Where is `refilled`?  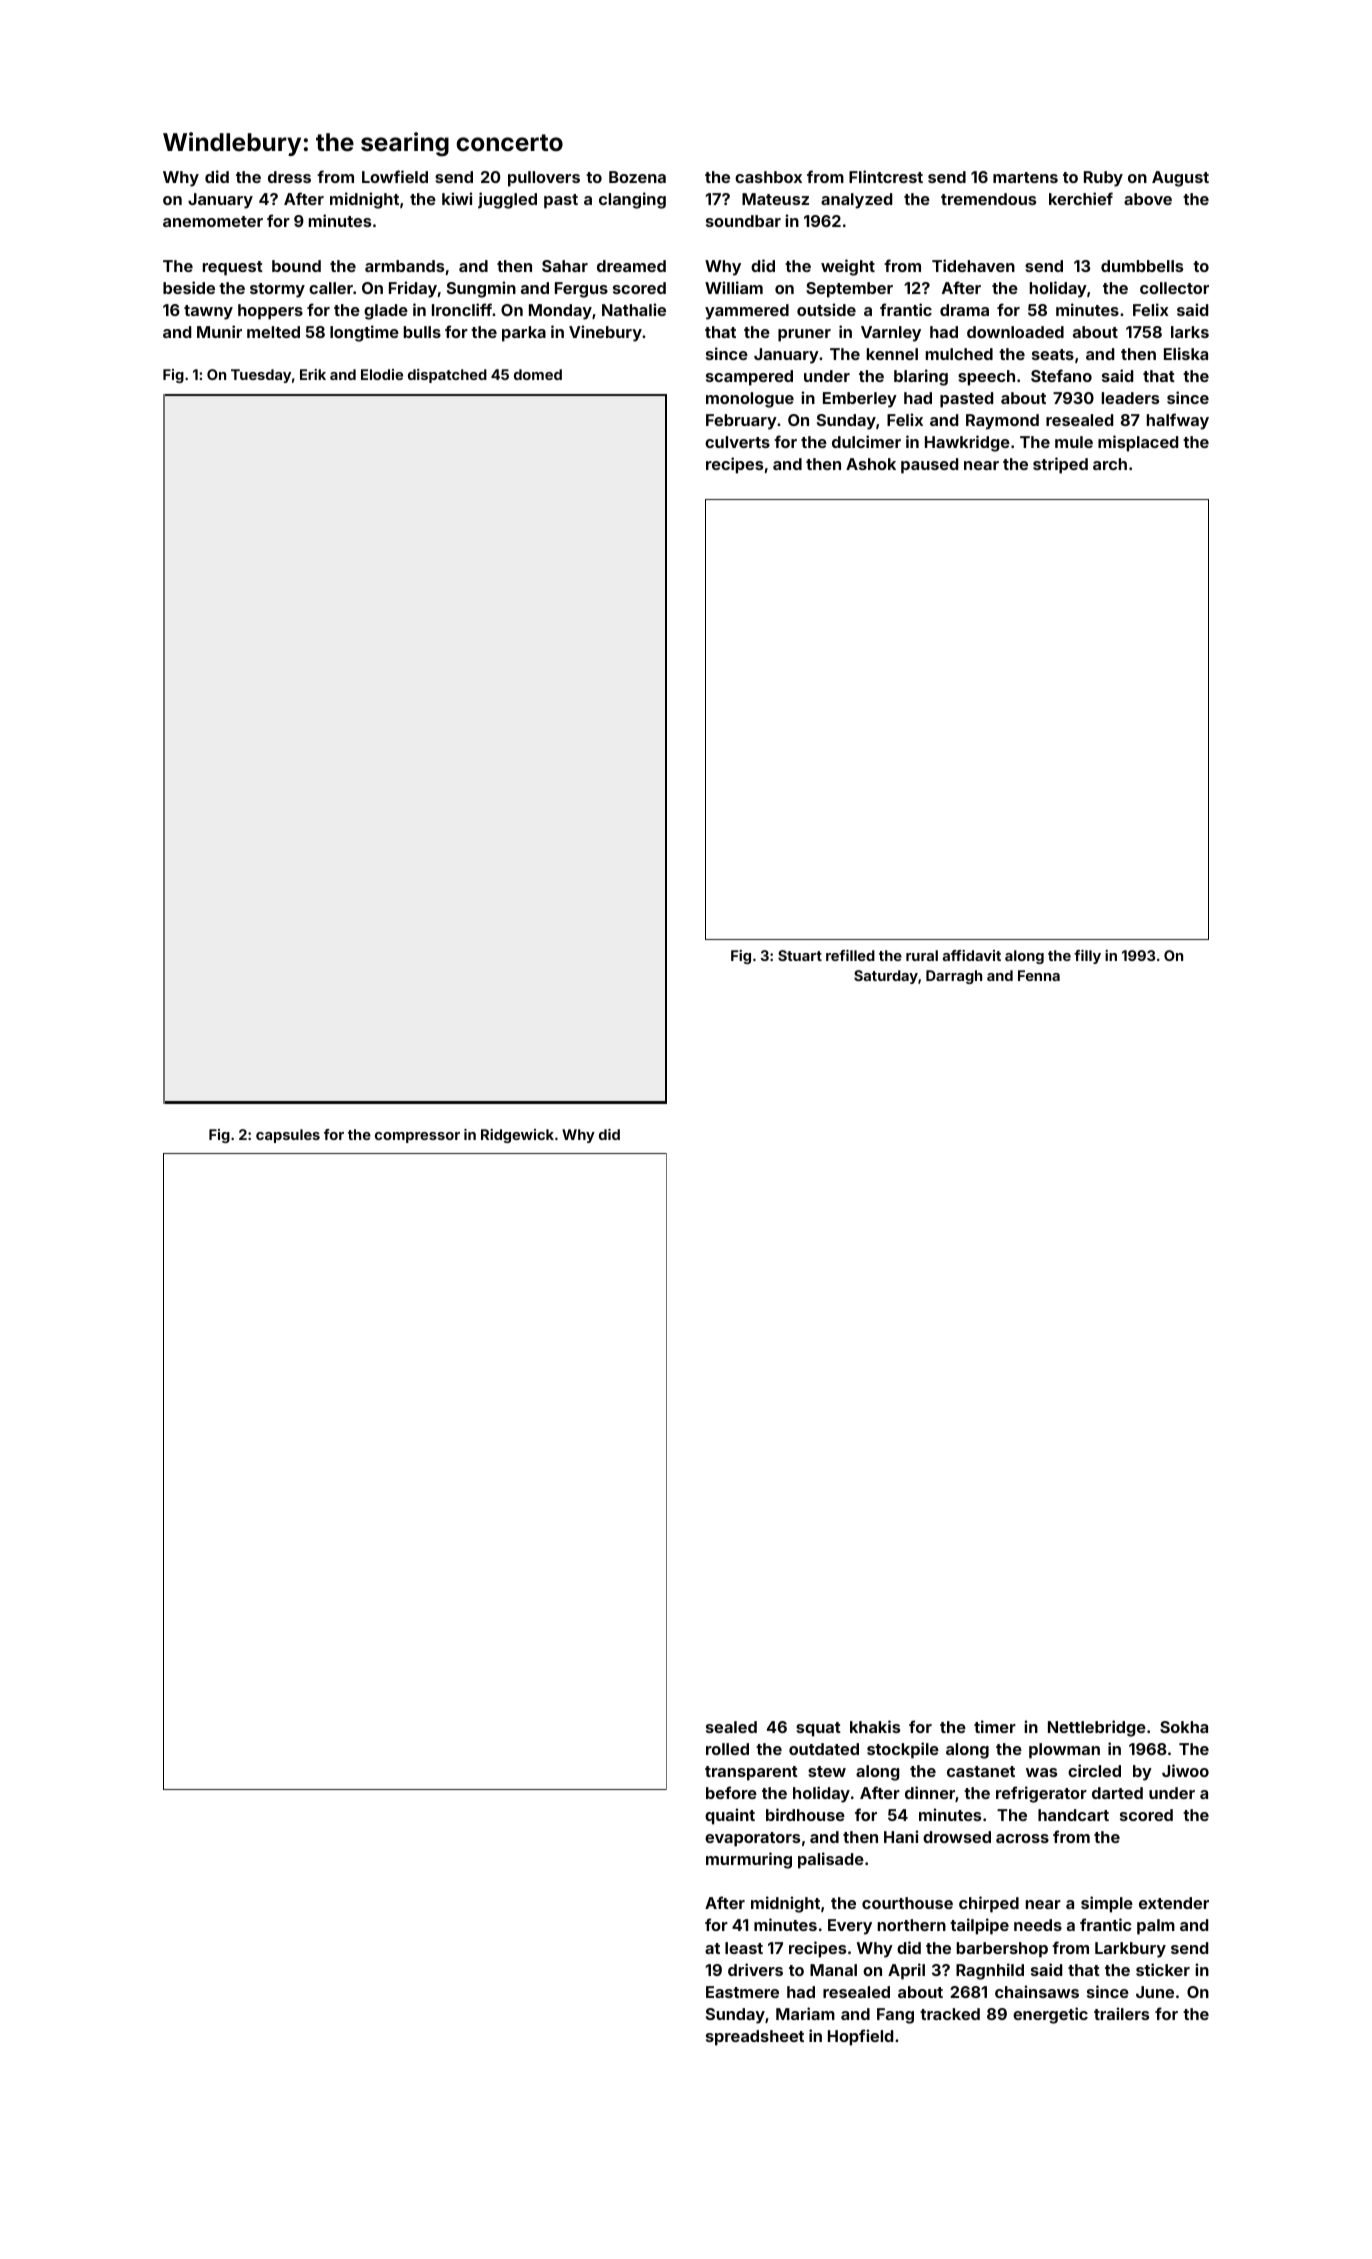 refilled is located at coordinates (850, 955).
